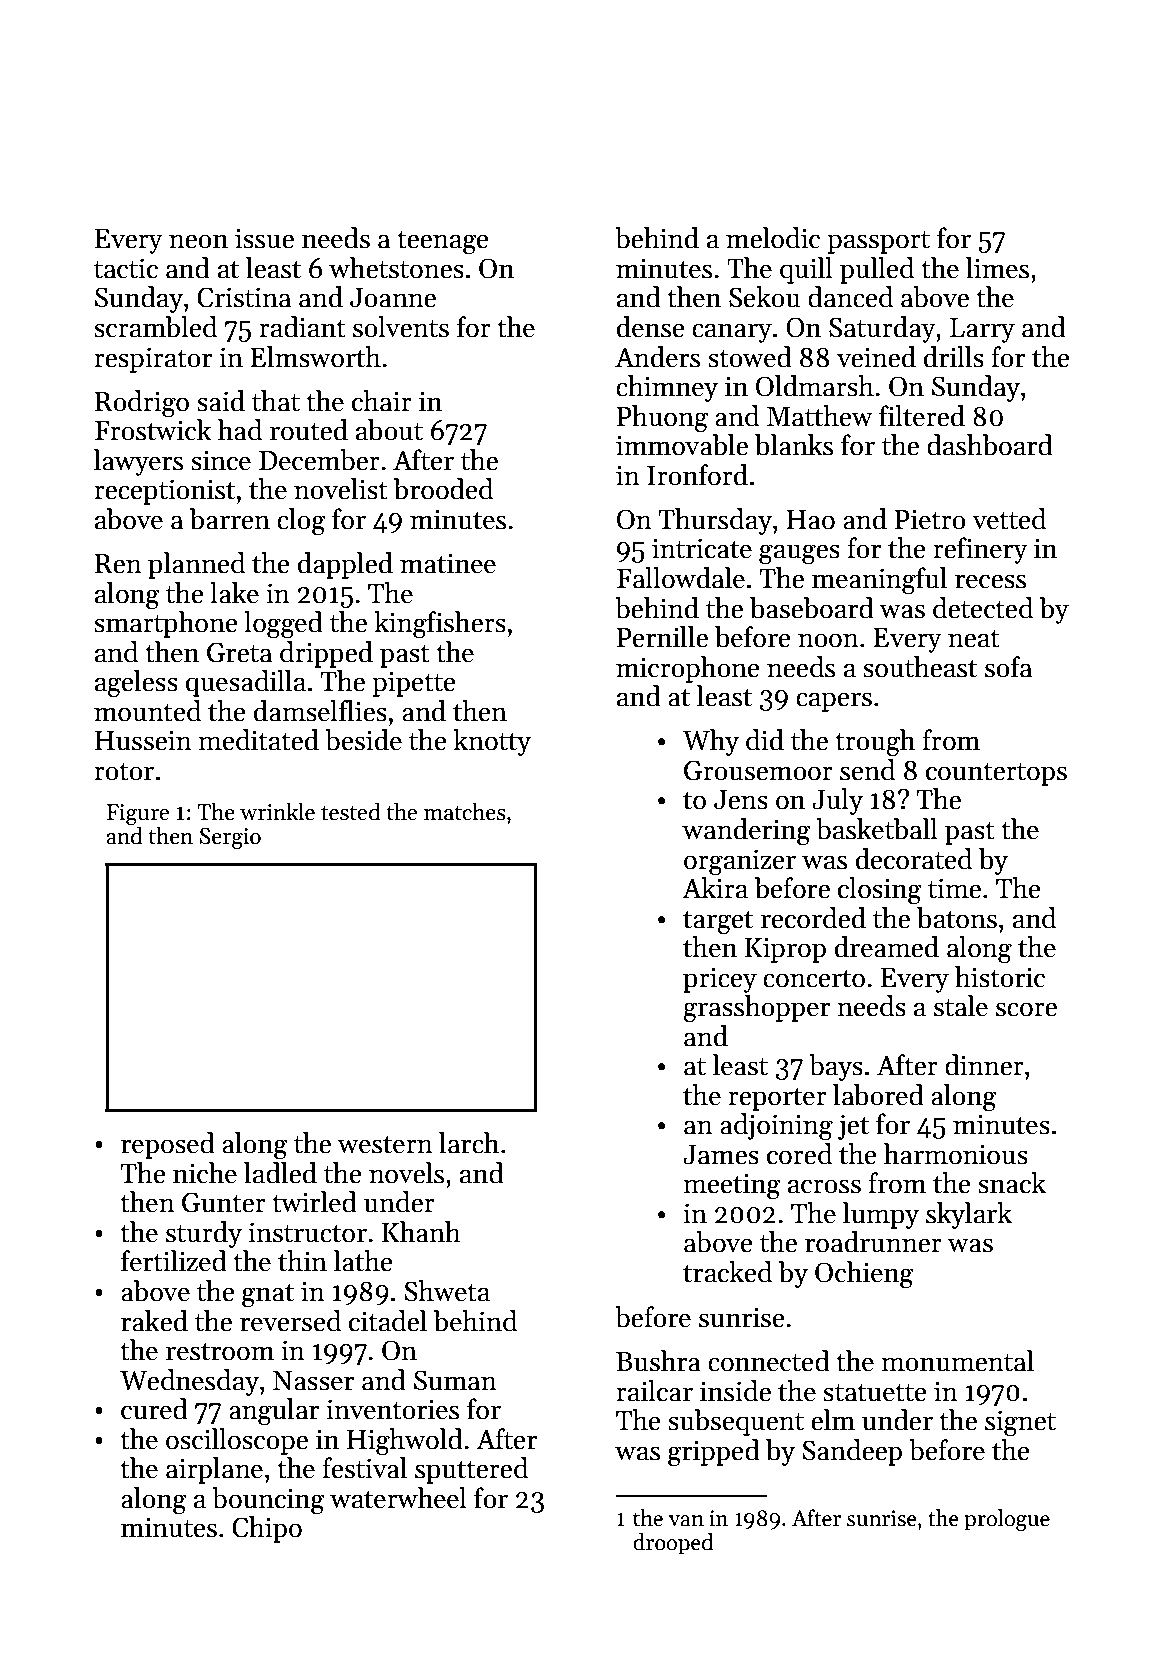 This screenshot has height=1654, width=1165. I want to click on neat, so click(974, 639).
